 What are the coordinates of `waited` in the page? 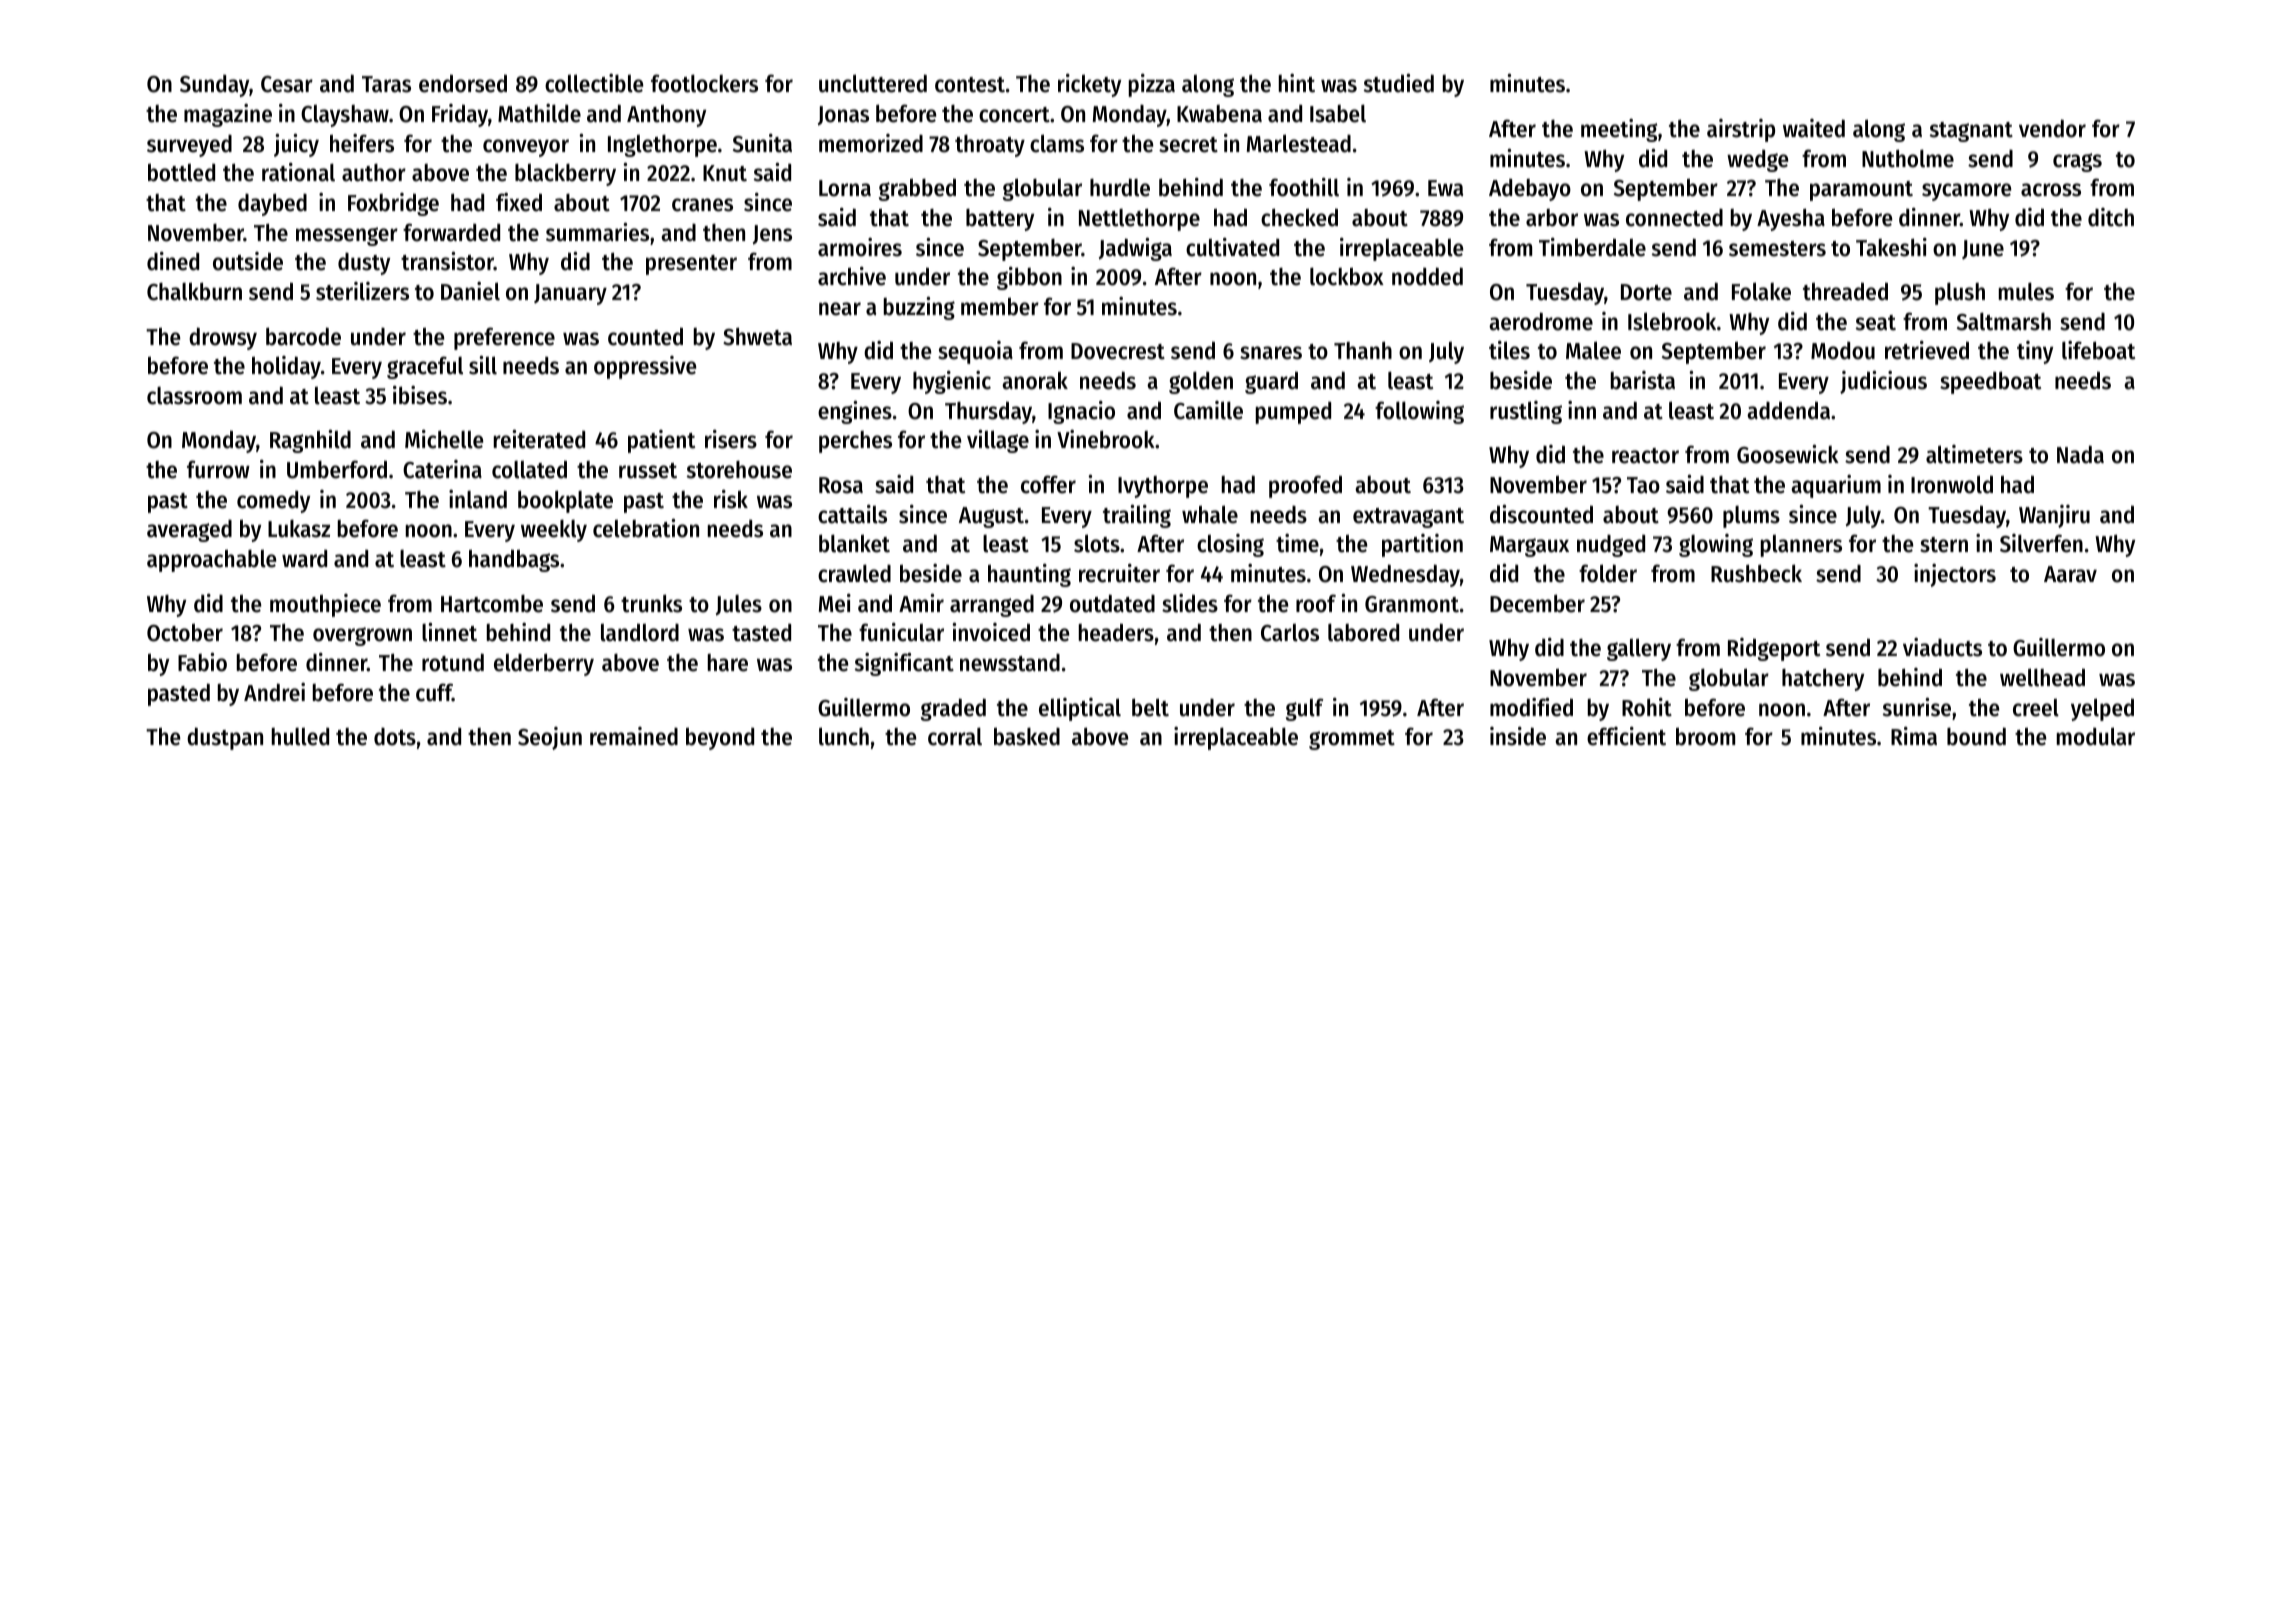 It's located at (1814, 128).
